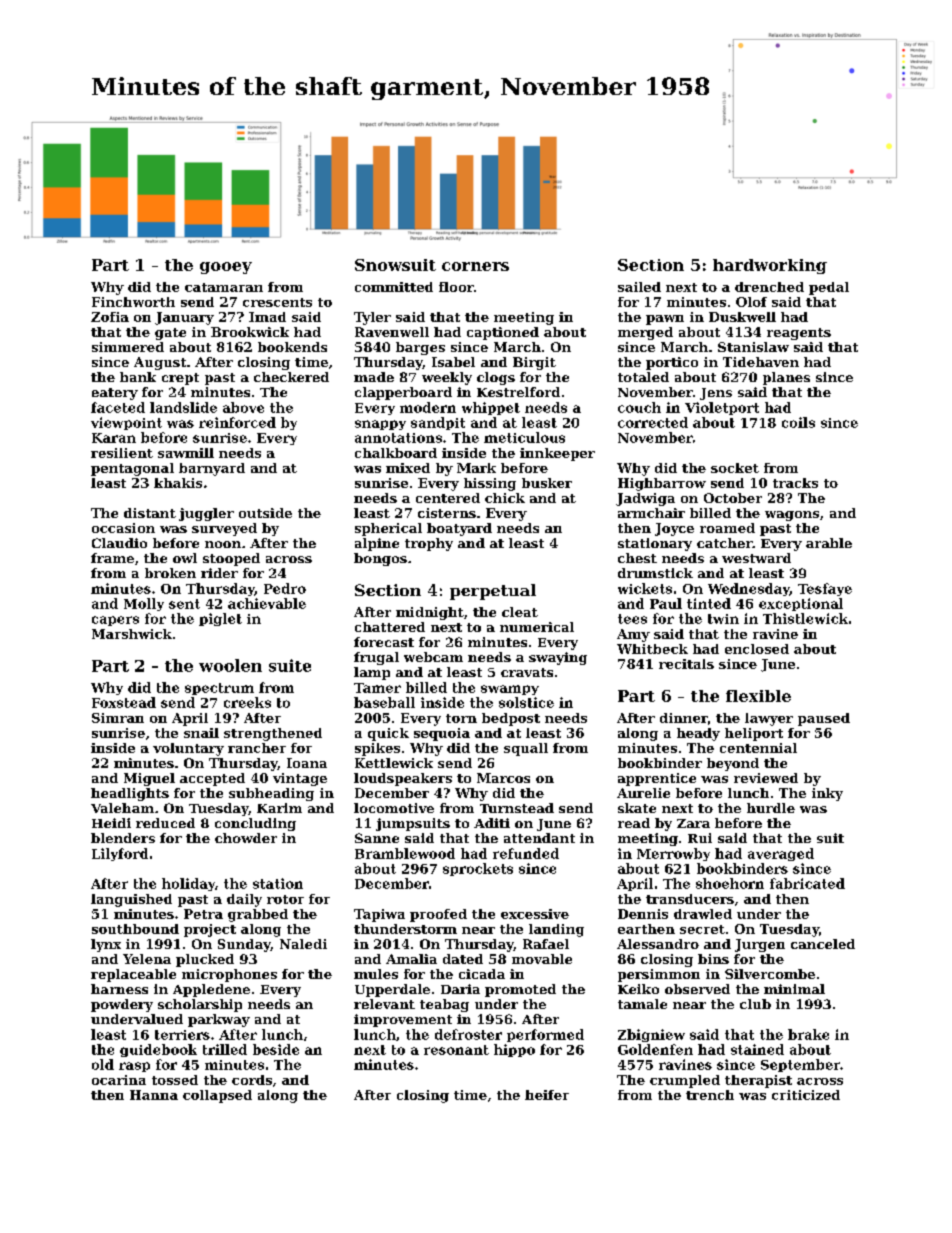  I want to click on clogs, so click(496, 378).
